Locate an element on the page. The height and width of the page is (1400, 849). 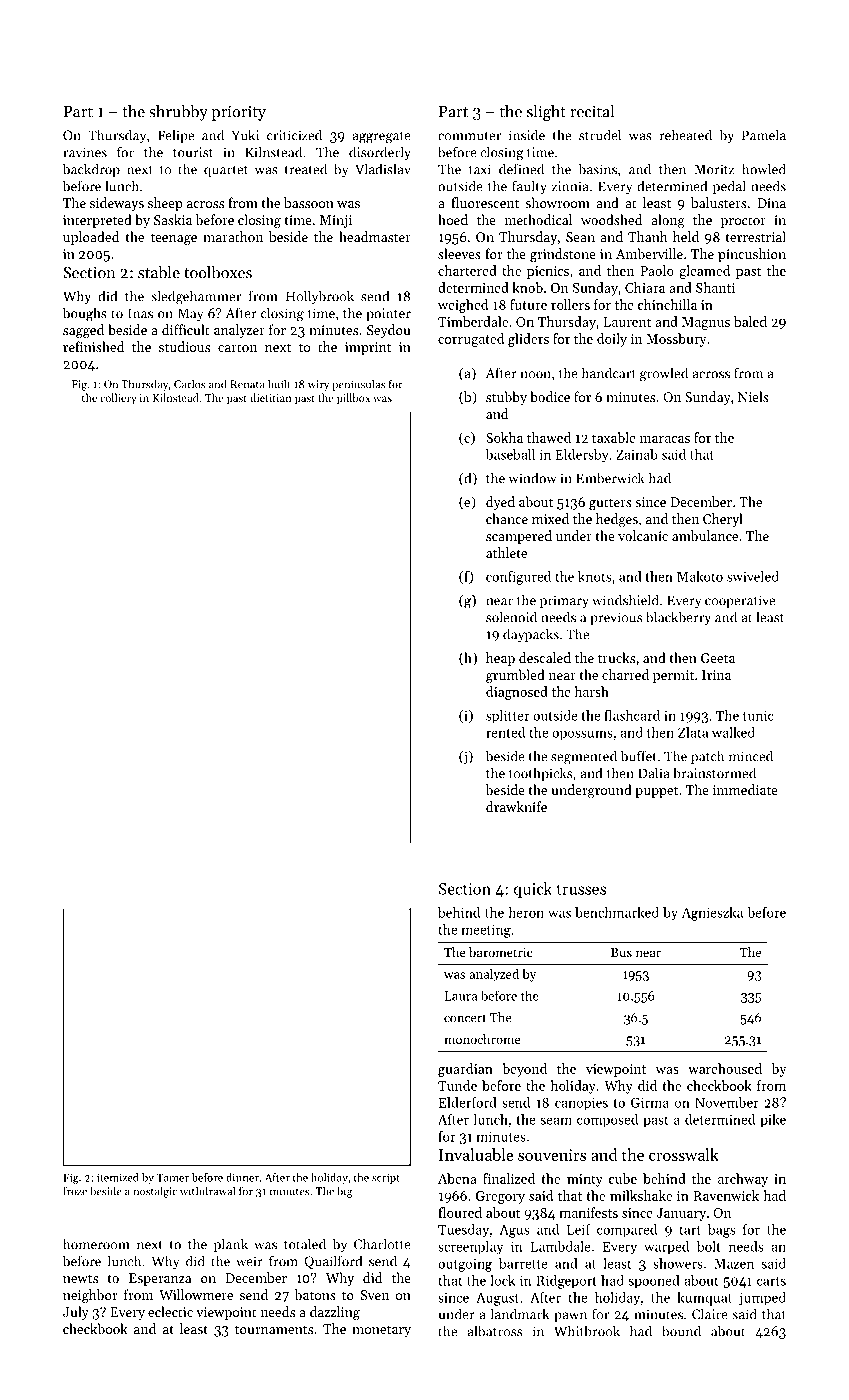
eclectic is located at coordinates (170, 1311).
